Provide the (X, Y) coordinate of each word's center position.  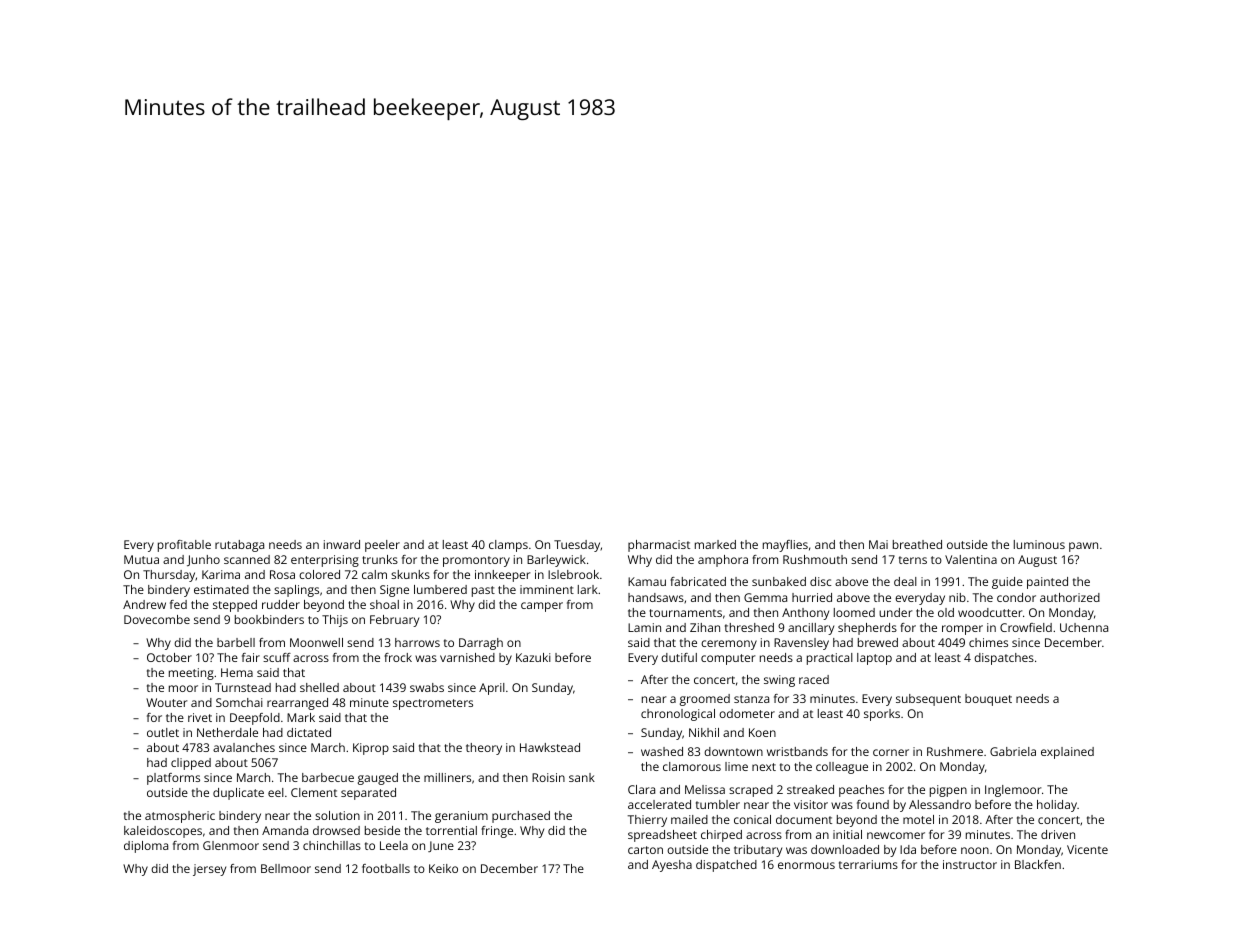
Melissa (705, 789)
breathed (917, 544)
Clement (314, 792)
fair (251, 657)
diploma (146, 847)
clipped (191, 764)
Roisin (548, 777)
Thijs (335, 621)
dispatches (1004, 659)
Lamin (644, 627)
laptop (874, 659)
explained (1067, 753)
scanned (247, 559)
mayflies (785, 546)
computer (728, 659)
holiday (1057, 806)
